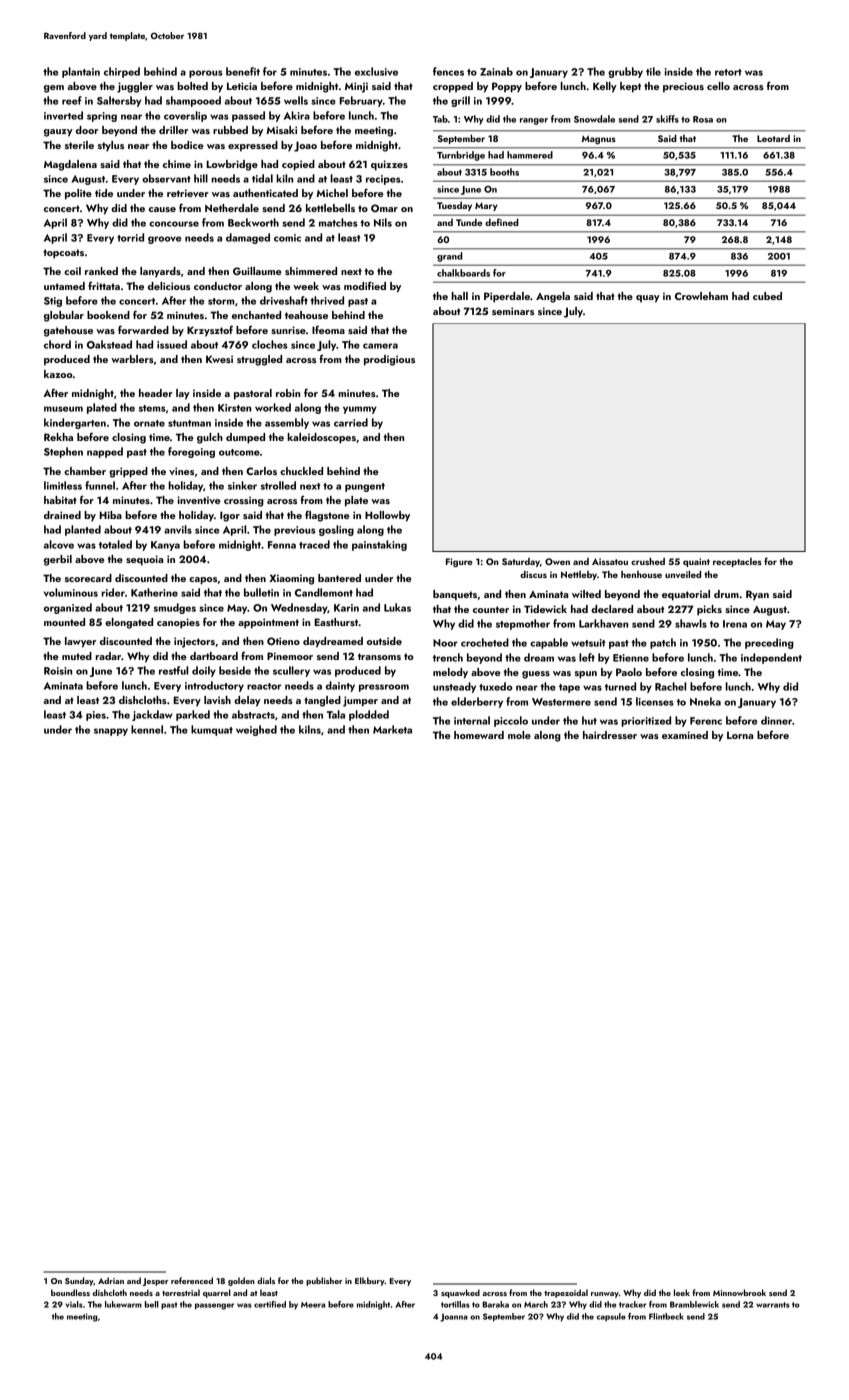  Describe the element at coordinates (241, 1281) in the screenshot. I see `golden` at that location.
